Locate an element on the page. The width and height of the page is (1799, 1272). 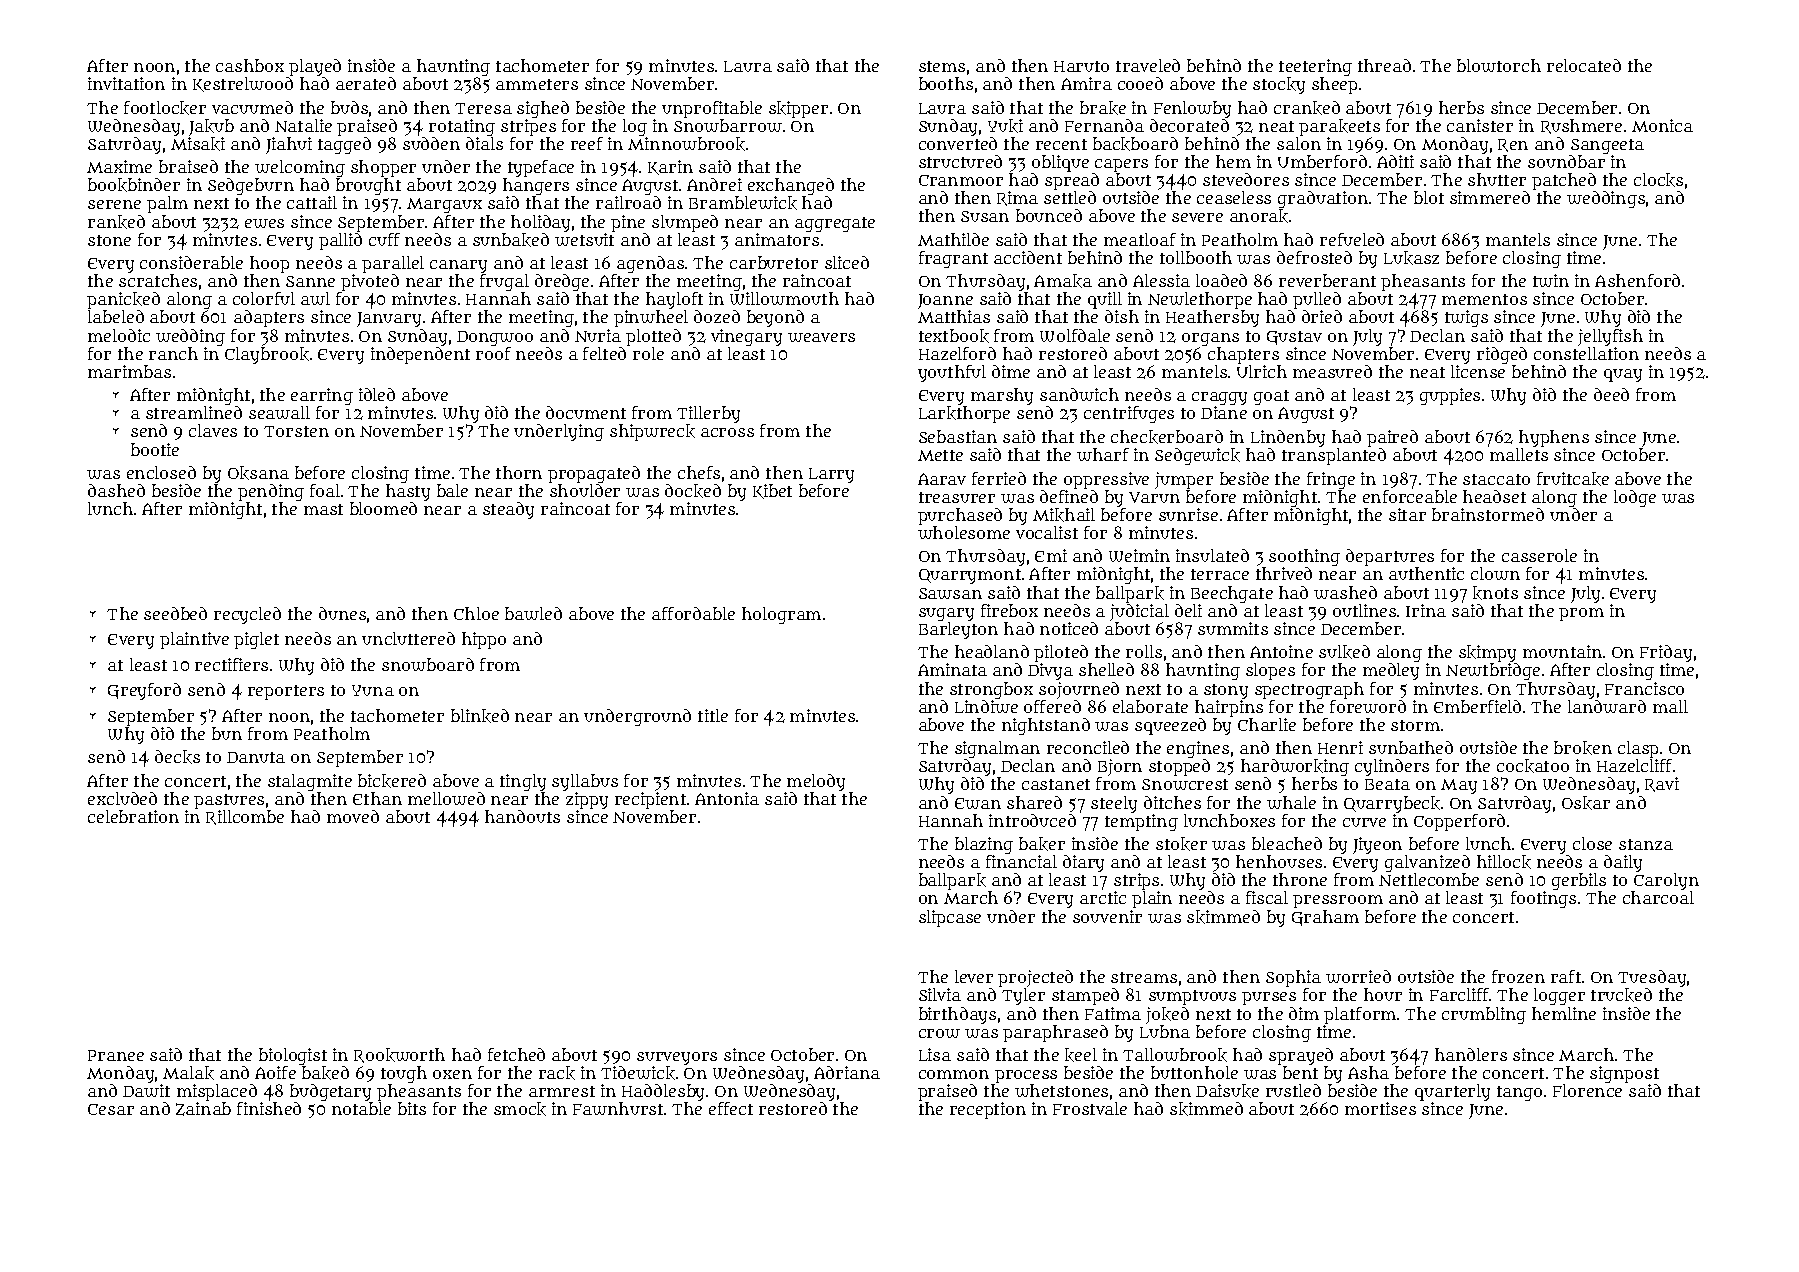
reporters is located at coordinates (286, 692).
